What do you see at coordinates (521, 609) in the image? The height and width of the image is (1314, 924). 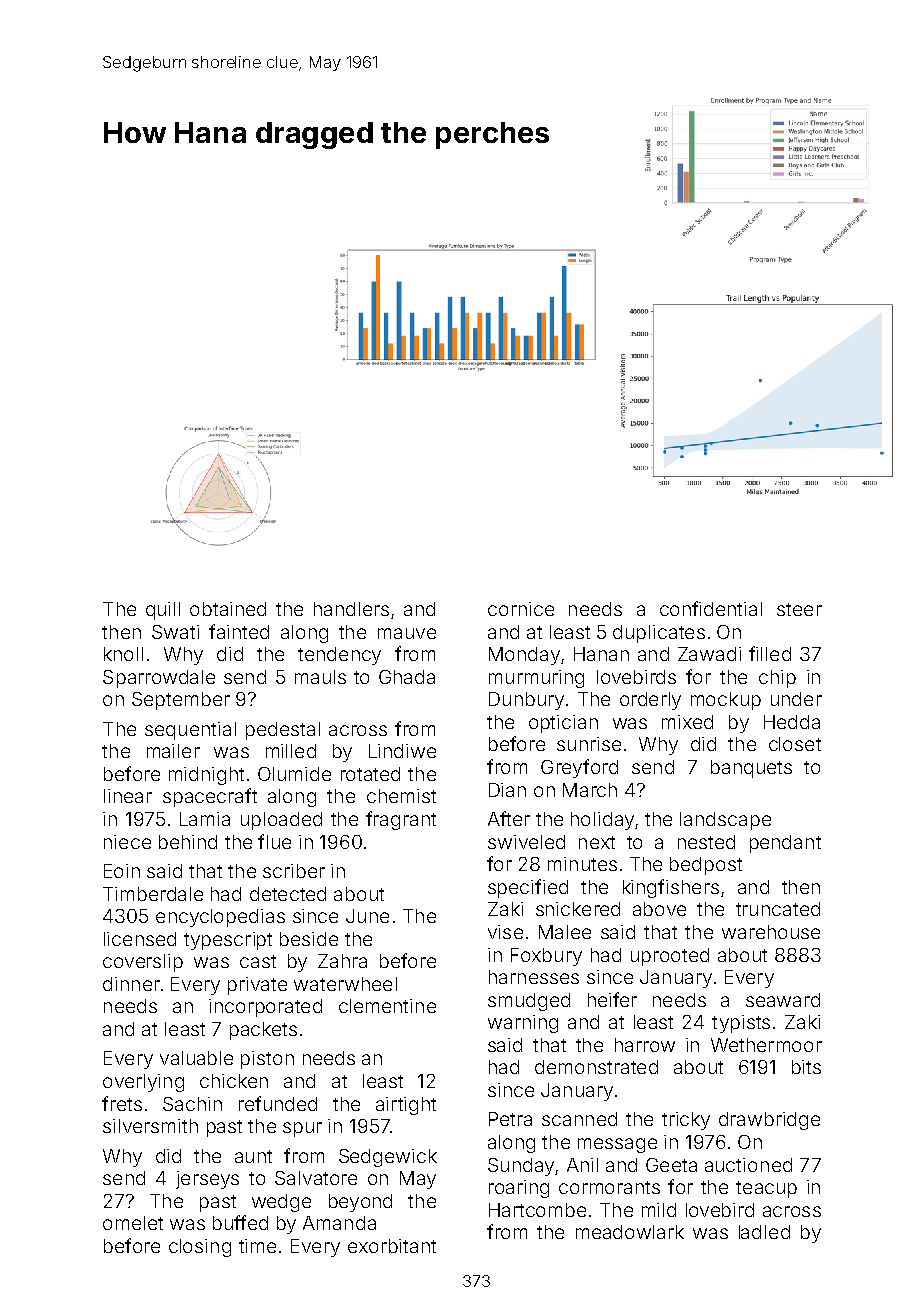 I see `cornice` at bounding box center [521, 609].
